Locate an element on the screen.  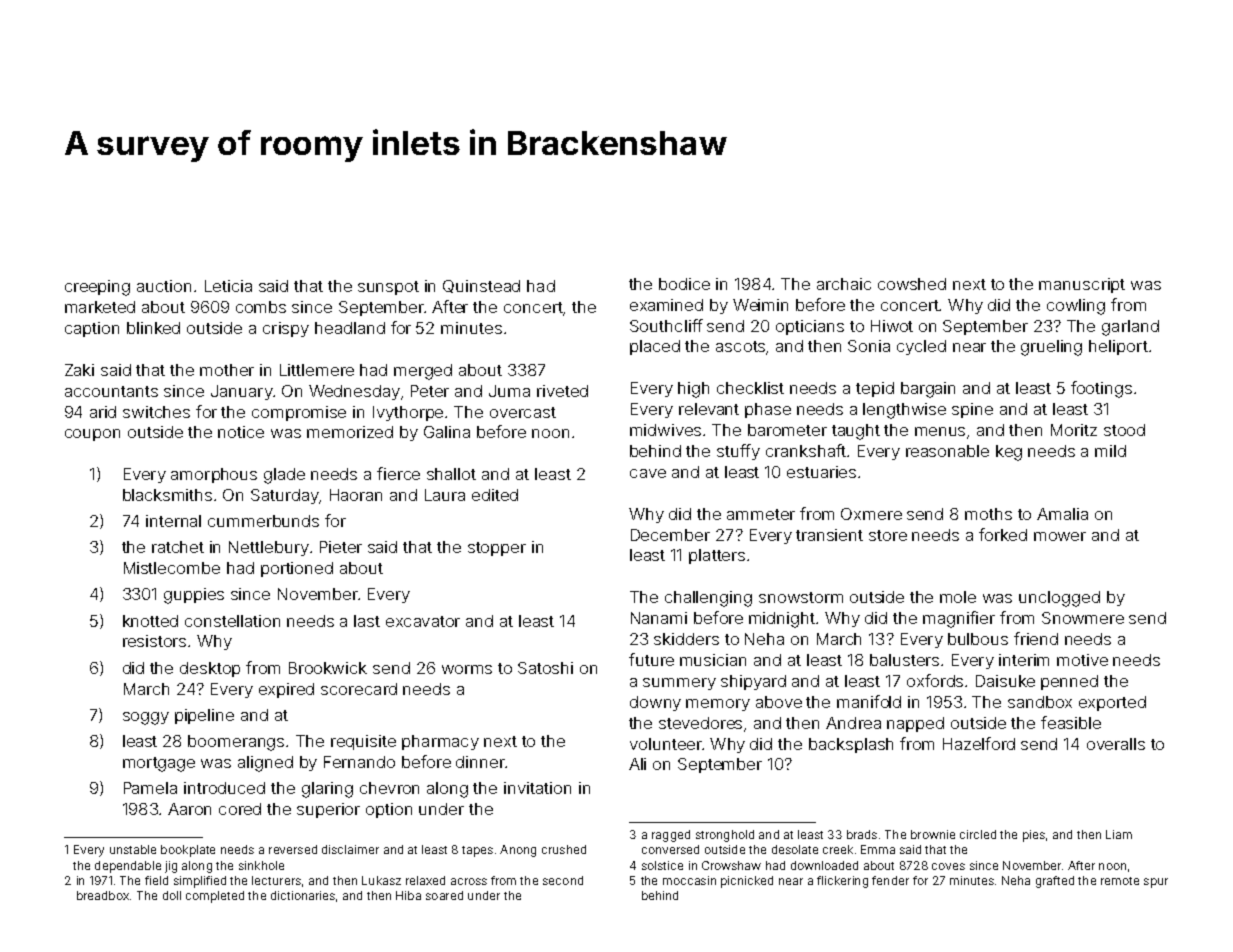
soggy is located at coordinates (146, 718).
